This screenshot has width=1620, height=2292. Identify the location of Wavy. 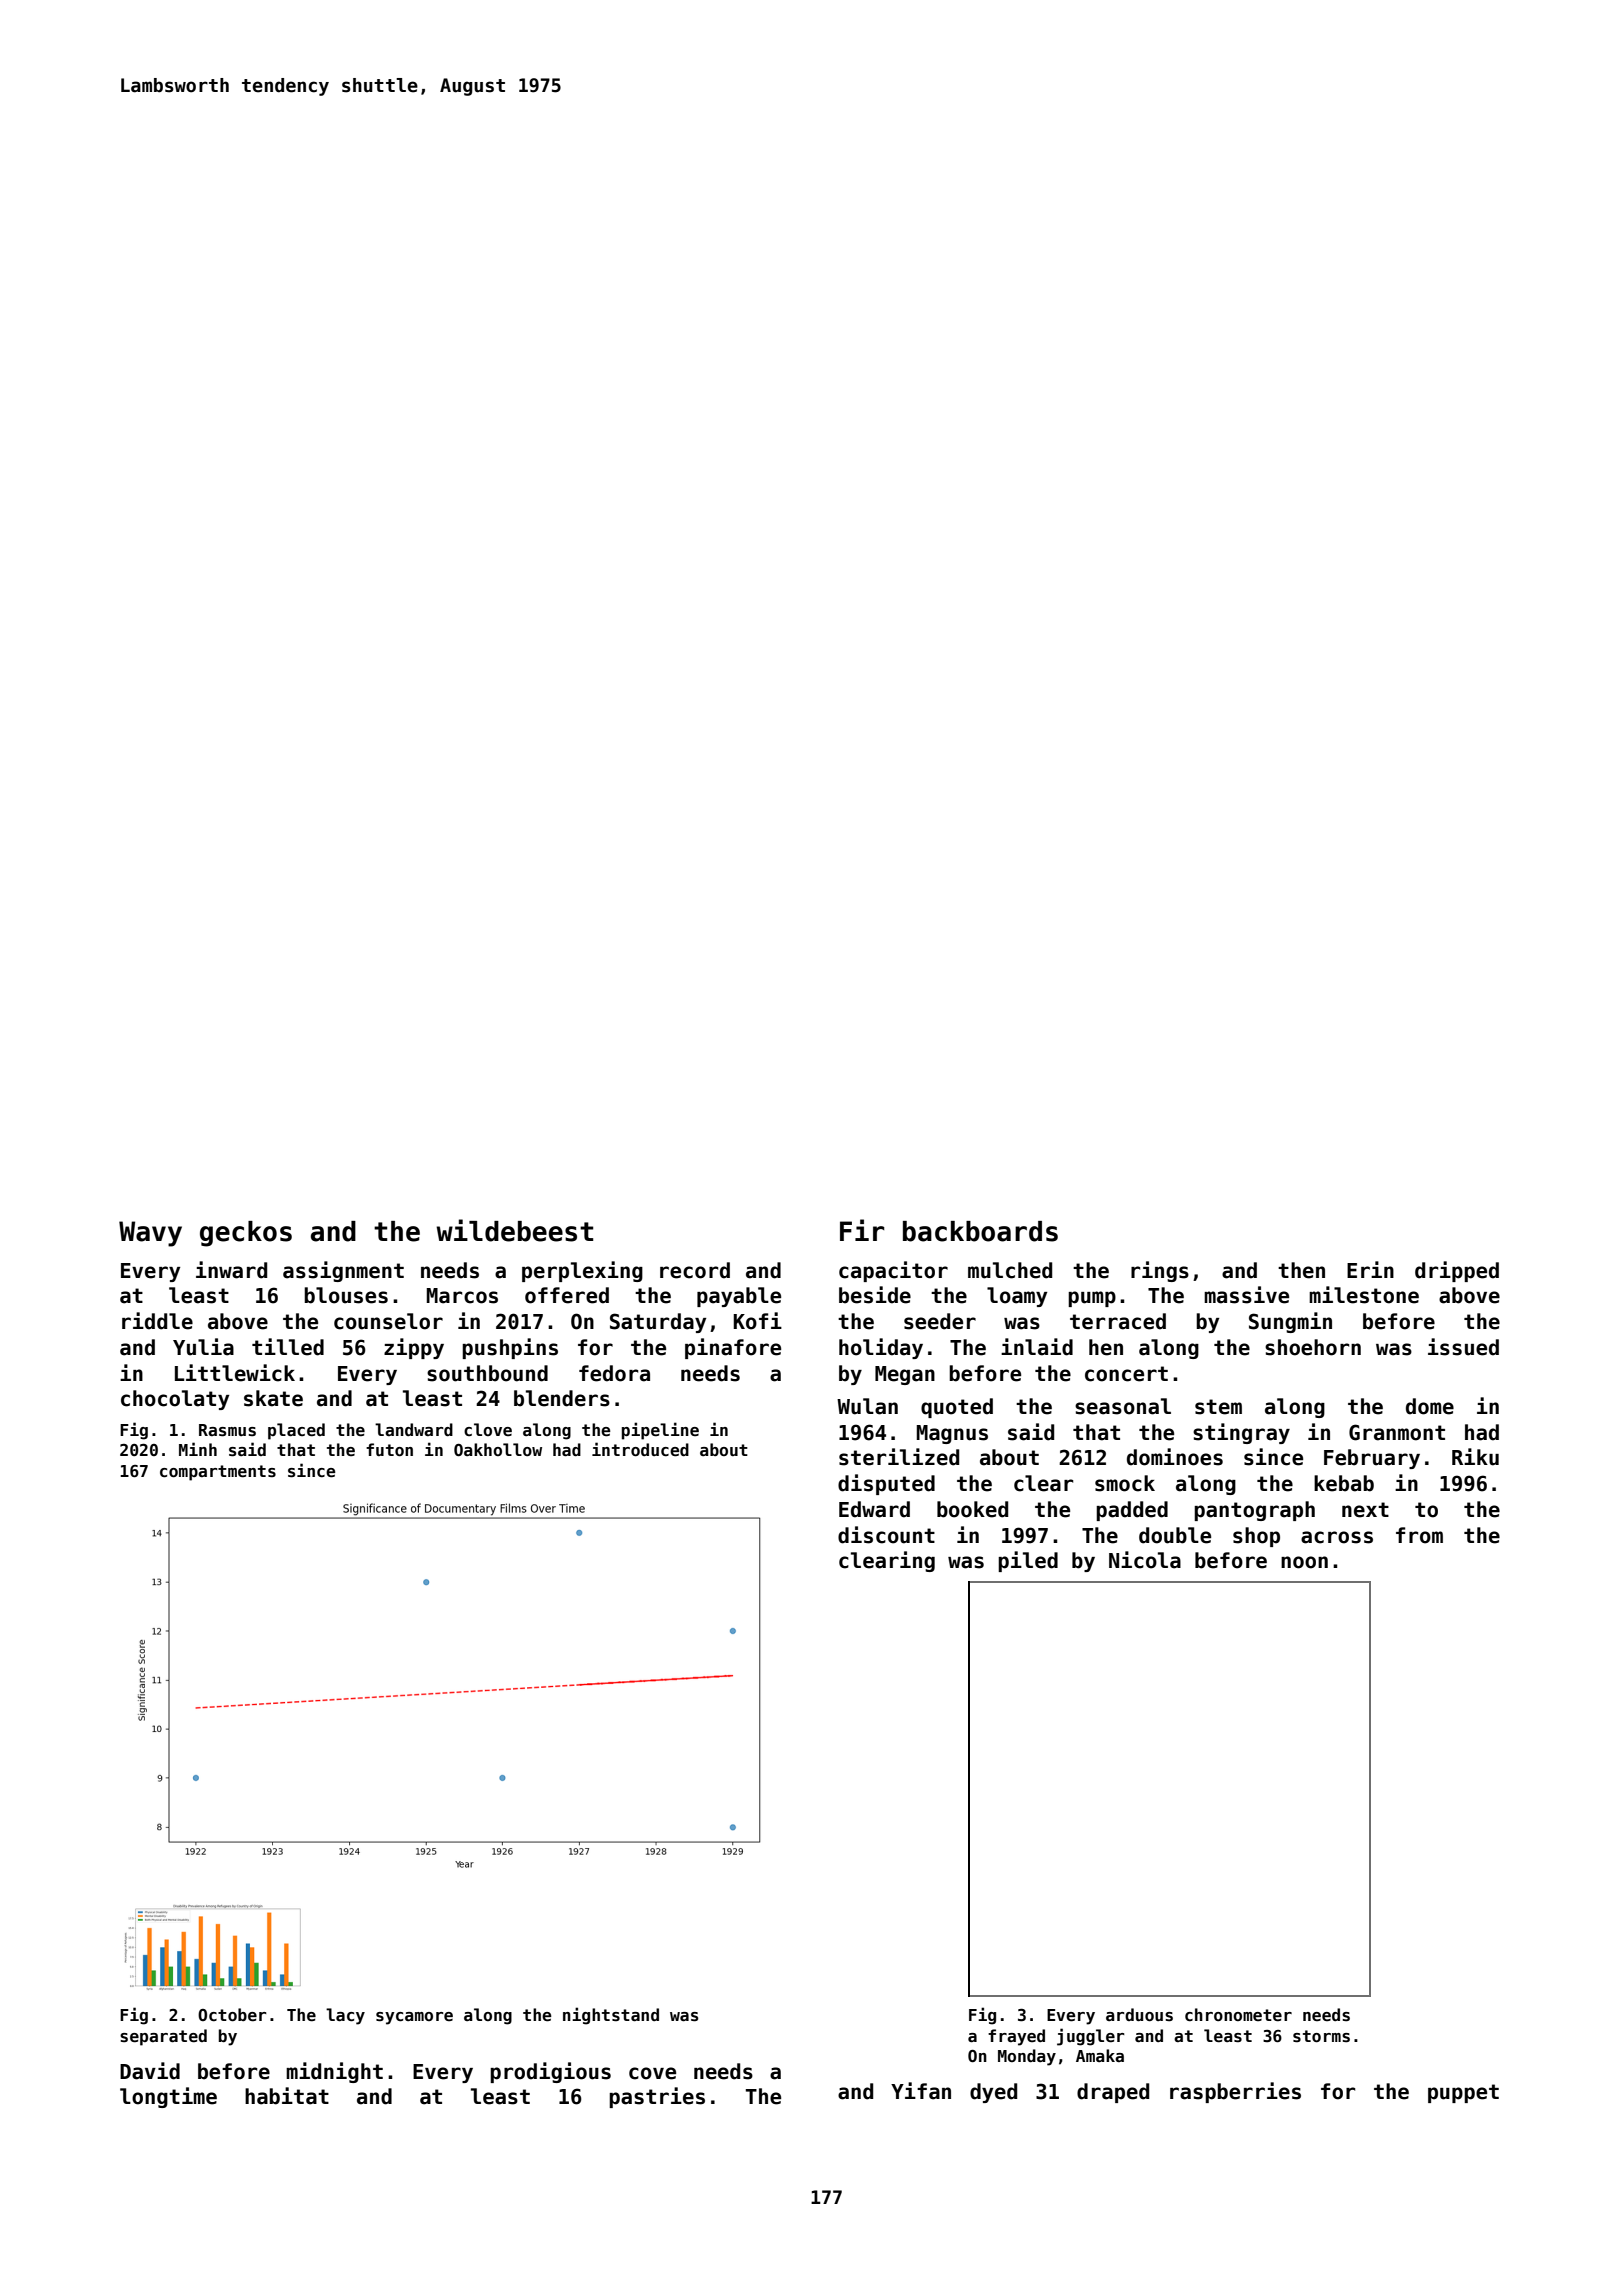
(150, 1234).
